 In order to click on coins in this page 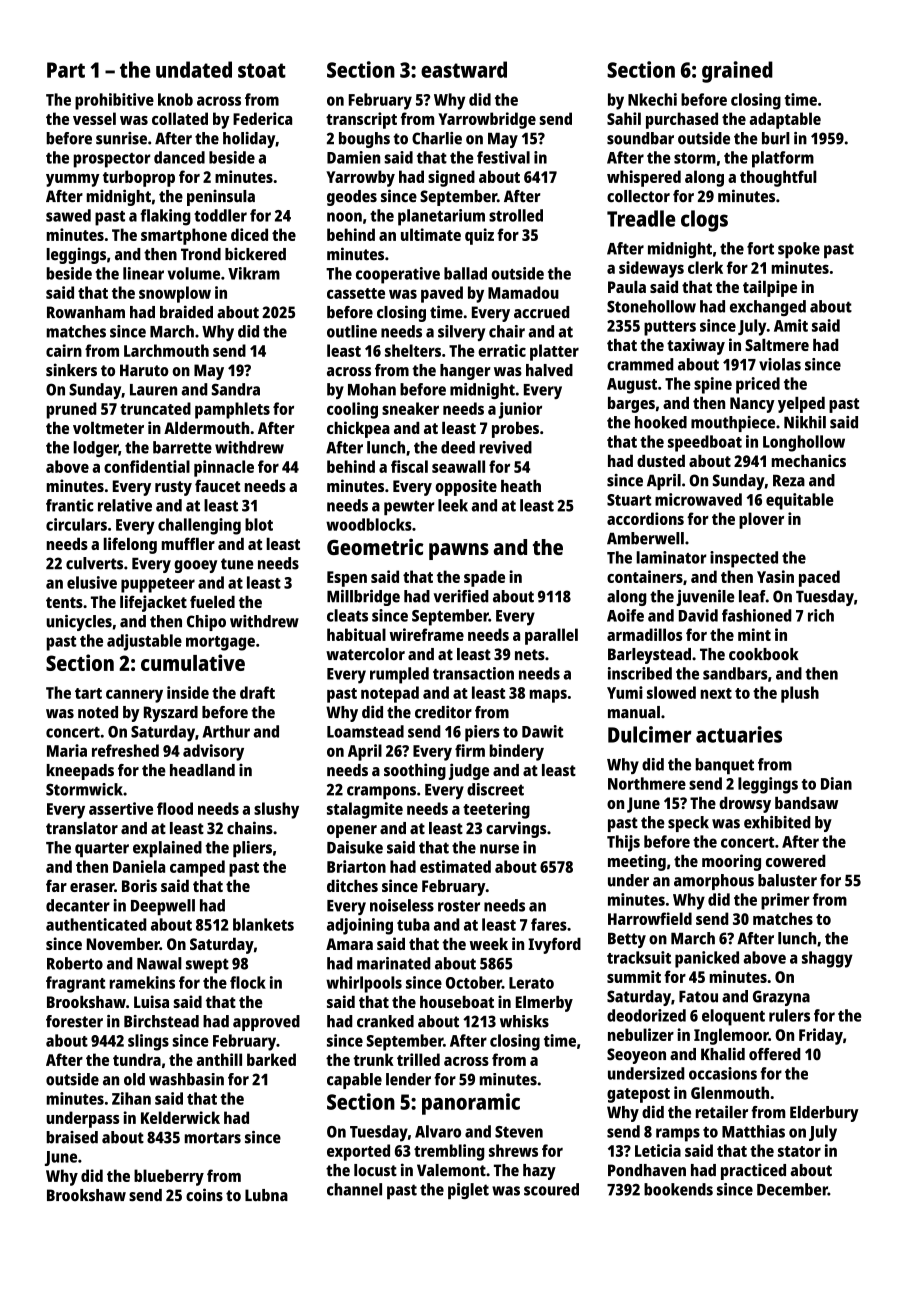, I will do `click(204, 1195)`.
